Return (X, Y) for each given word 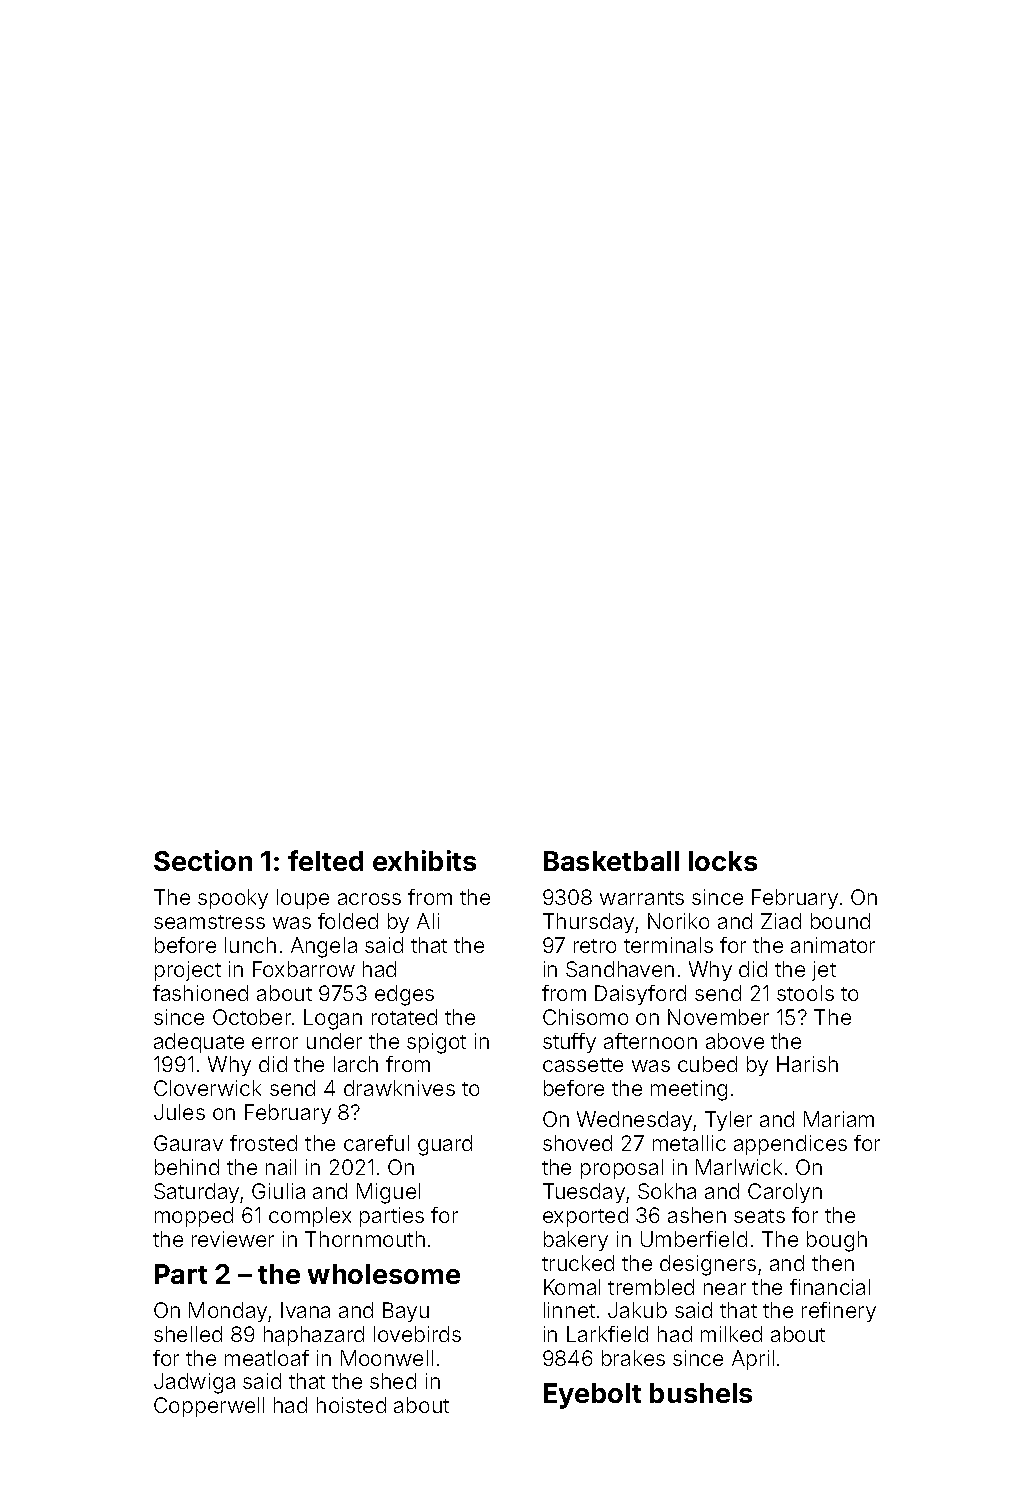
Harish (807, 1064)
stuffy (569, 1043)
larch (356, 1064)
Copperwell (209, 1407)
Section (203, 860)
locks (723, 861)
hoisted (351, 1405)
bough (837, 1241)
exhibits (424, 860)
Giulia (278, 1191)
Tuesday (584, 1193)
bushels (701, 1393)
